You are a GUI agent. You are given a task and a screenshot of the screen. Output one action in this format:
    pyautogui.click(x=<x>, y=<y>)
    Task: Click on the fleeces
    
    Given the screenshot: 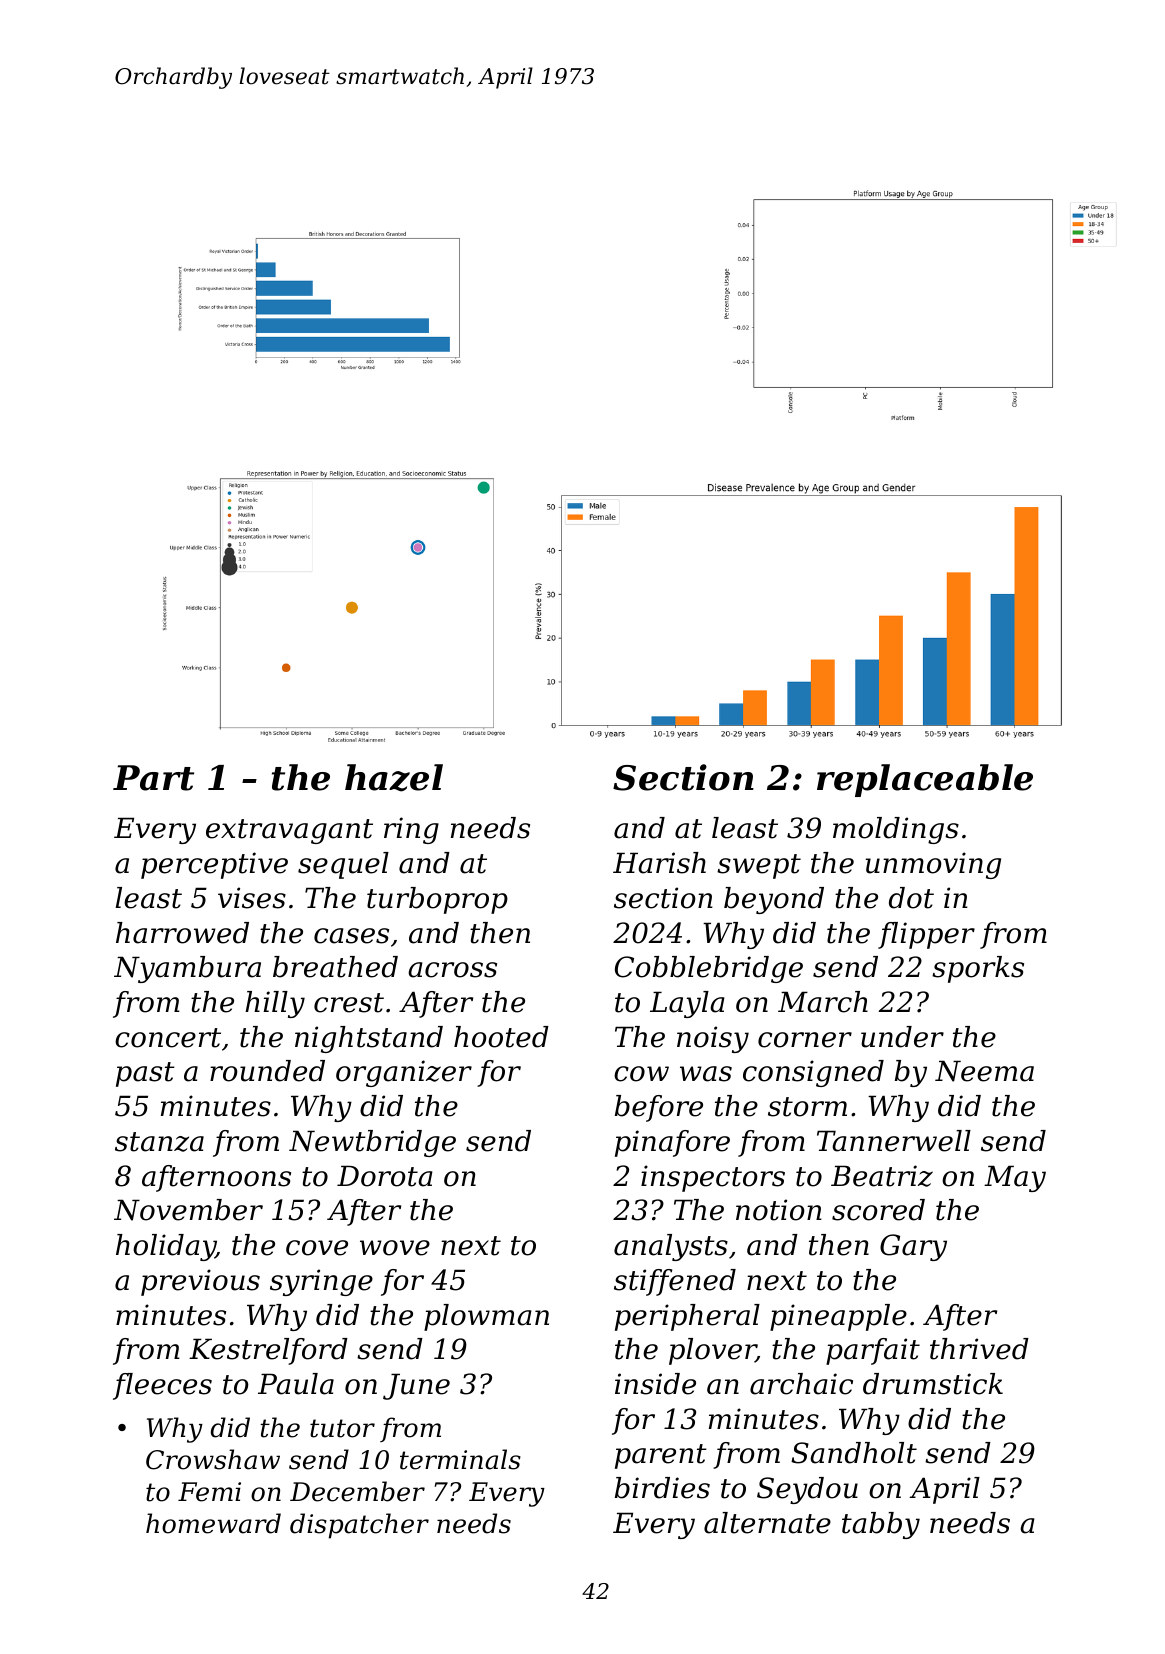 What is the action you would take?
    pyautogui.click(x=162, y=1386)
